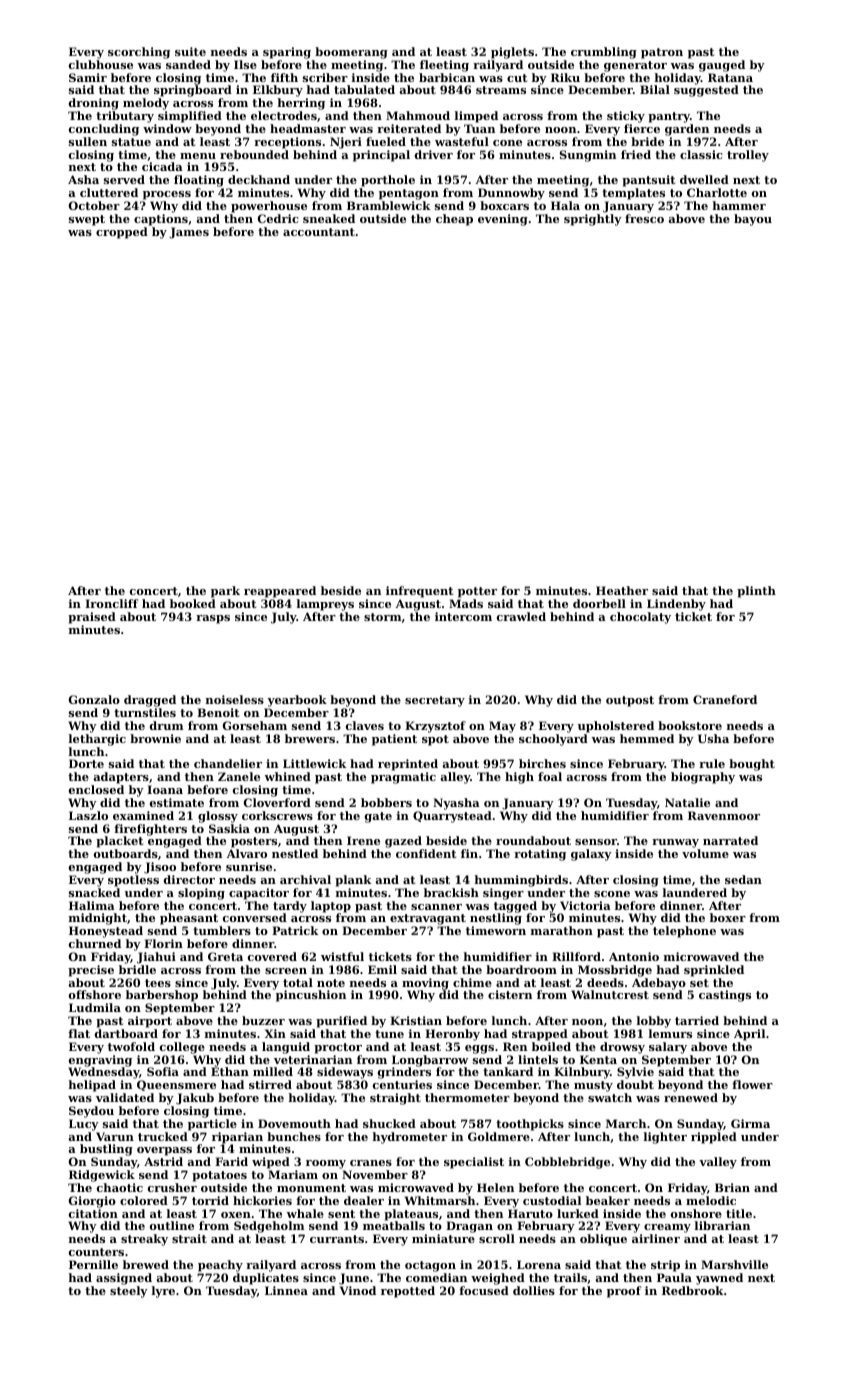  What do you see at coordinates (103, 1073) in the screenshot?
I see `Wednesday` at bounding box center [103, 1073].
